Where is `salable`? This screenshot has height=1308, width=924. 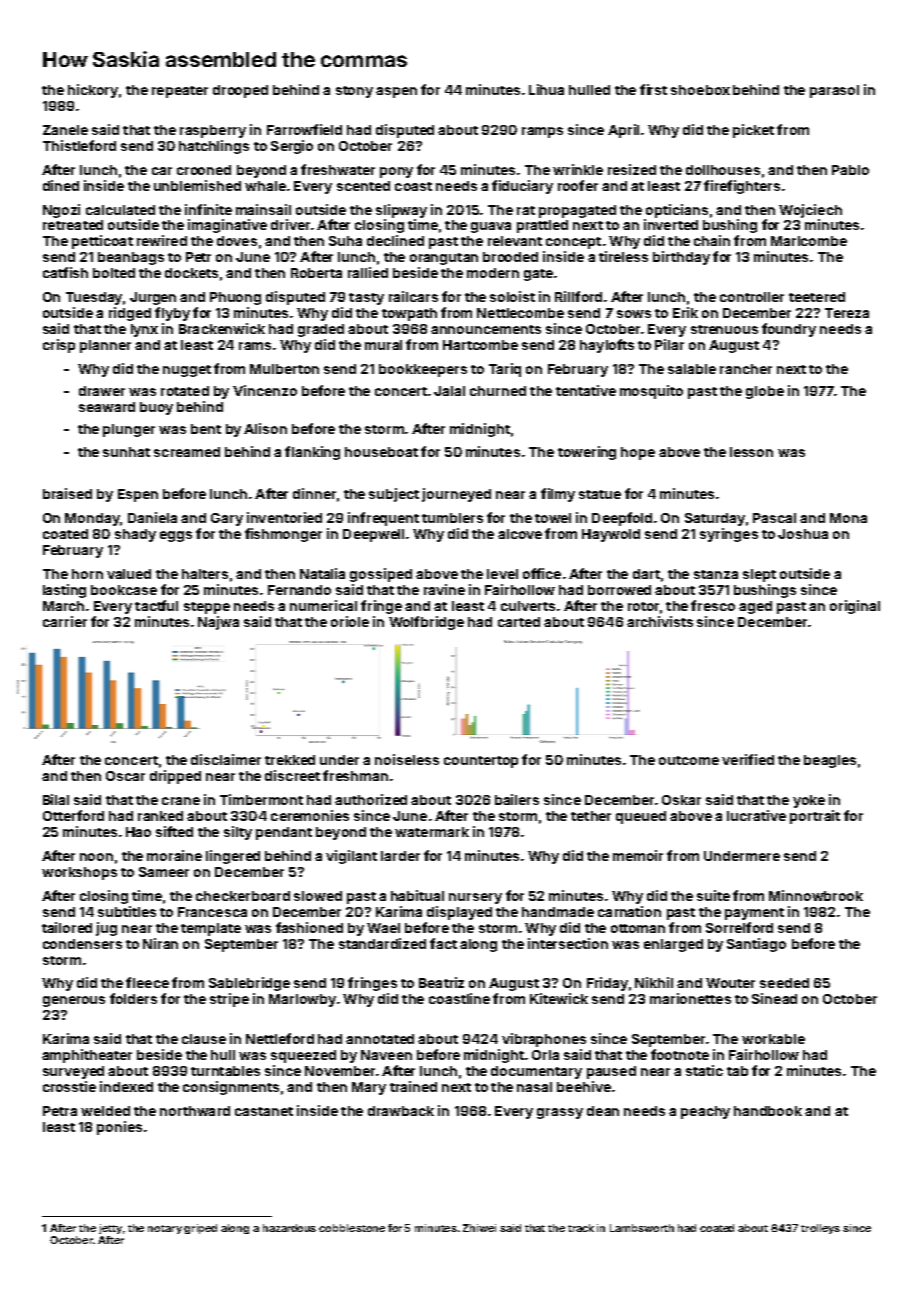 salable is located at coordinates (692, 369).
